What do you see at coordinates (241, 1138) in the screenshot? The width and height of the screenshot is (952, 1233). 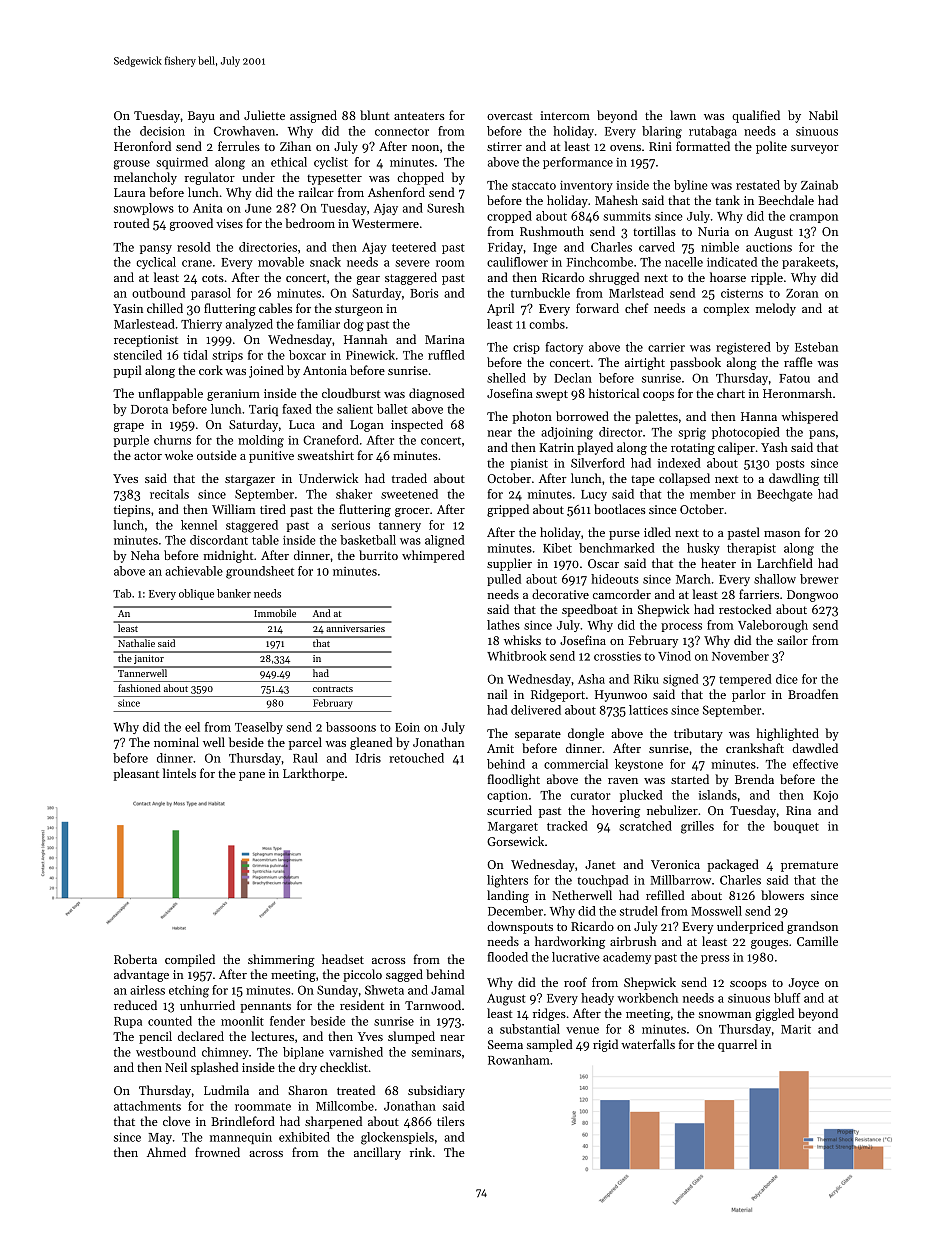 I see `mannequin` at bounding box center [241, 1138].
